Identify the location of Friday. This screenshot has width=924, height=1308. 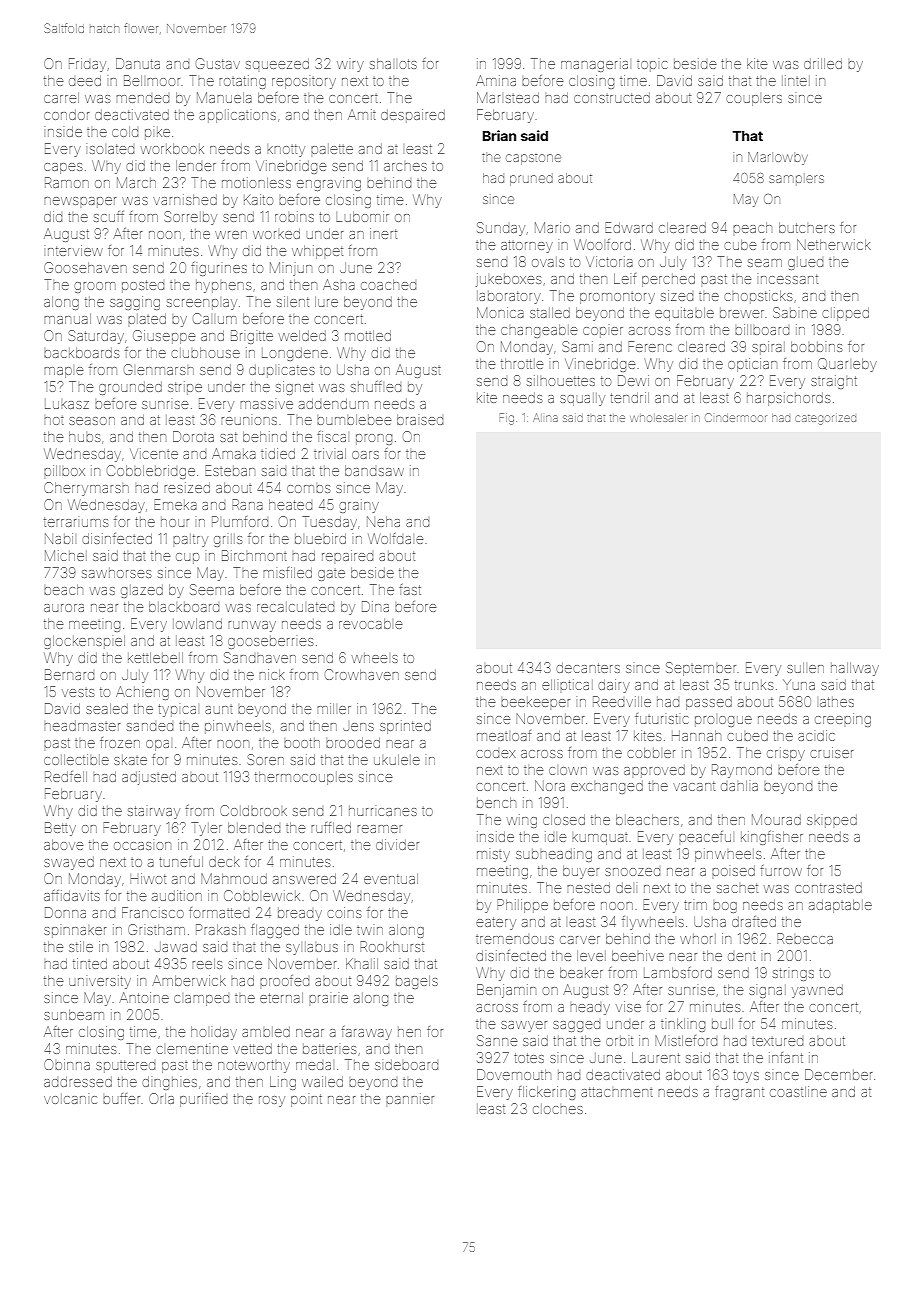
(87, 65).
